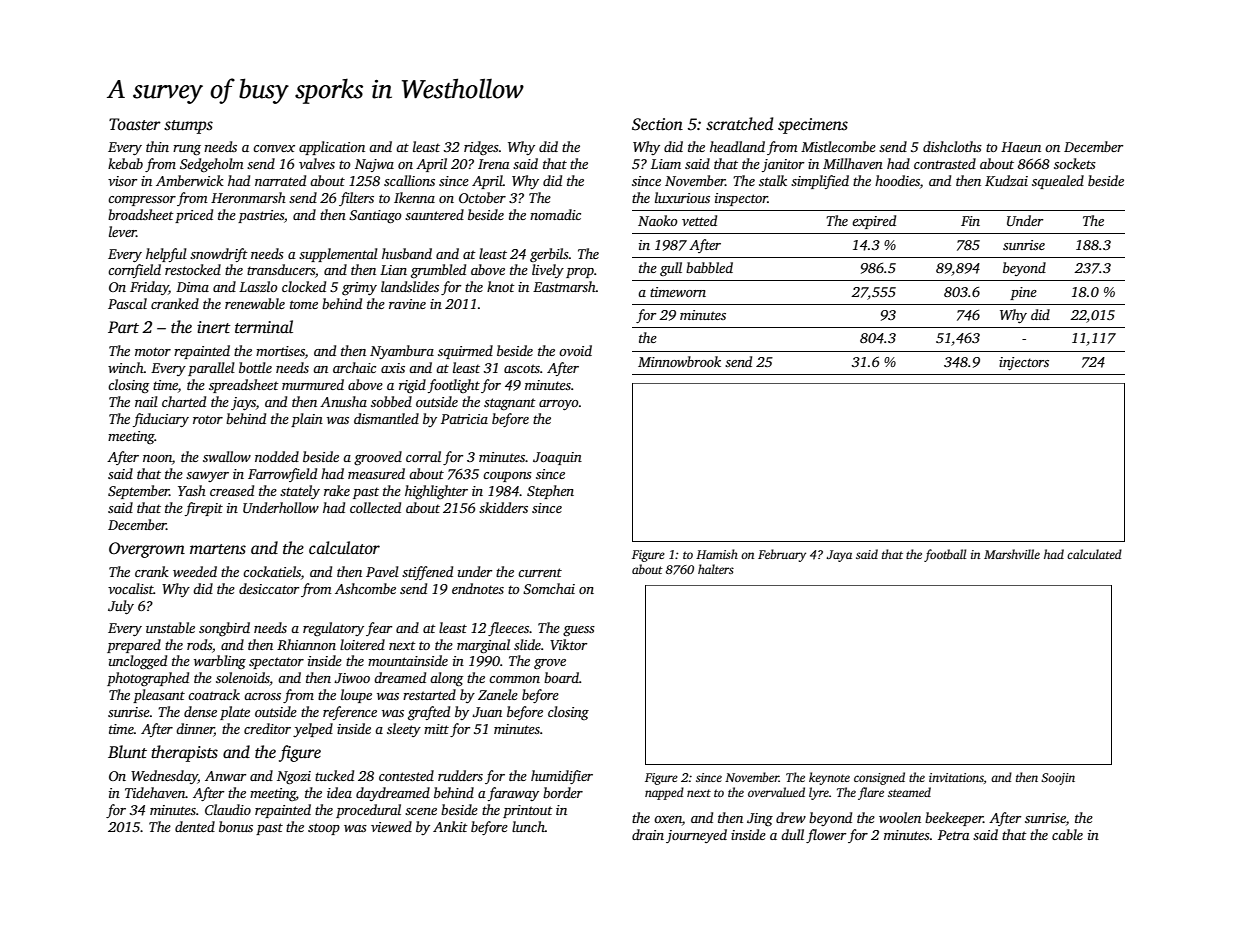 The height and width of the screenshot is (952, 1233). Describe the element at coordinates (332, 148) in the screenshot. I see `application` at that location.
